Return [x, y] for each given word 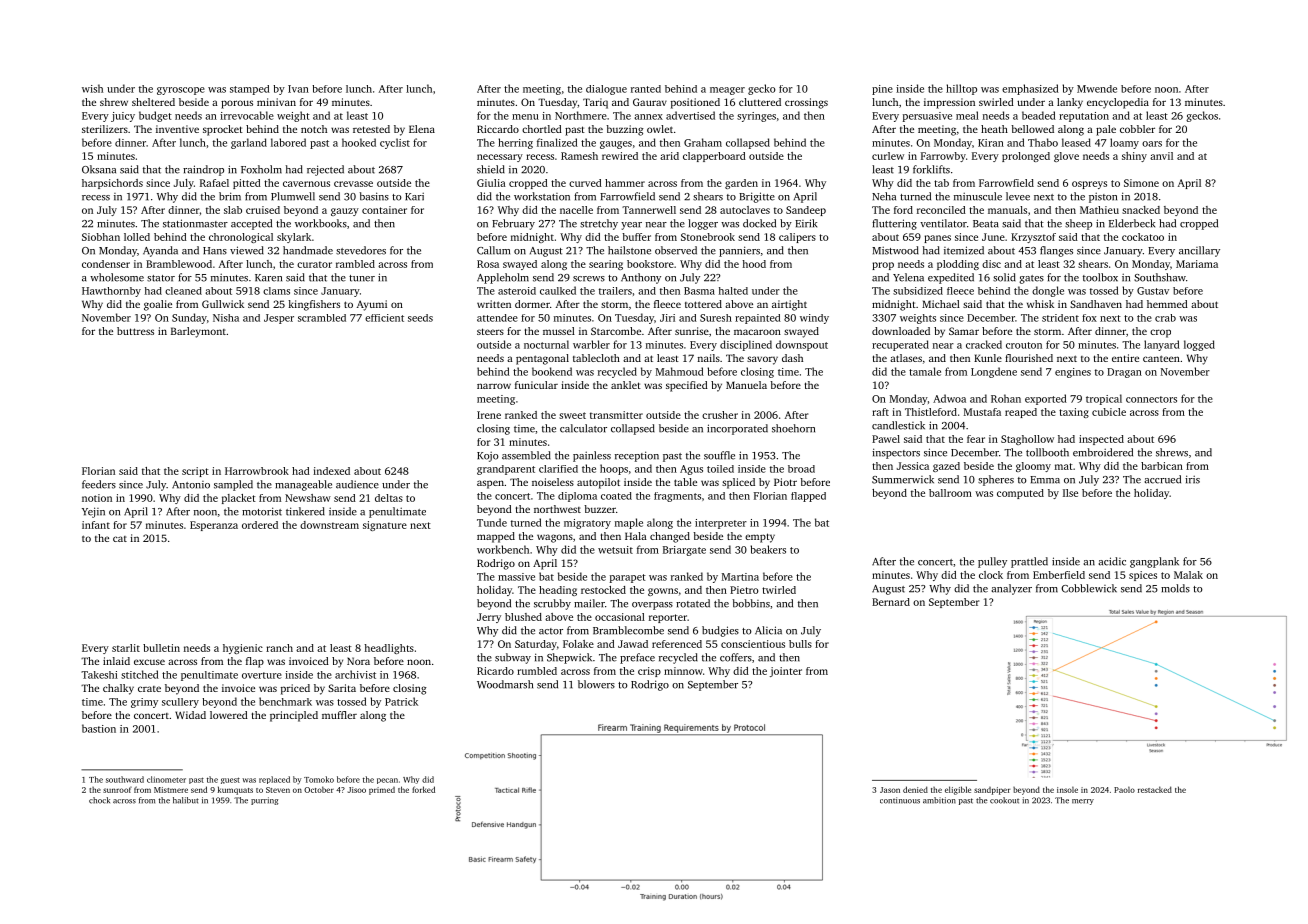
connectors [1151, 399]
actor [551, 631]
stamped [250, 90]
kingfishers [314, 305]
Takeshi [99, 675]
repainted [758, 319]
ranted [646, 89]
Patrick [401, 701]
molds [1175, 588]
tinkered [305, 511]
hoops [614, 469]
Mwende [1097, 89]
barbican [1162, 466]
